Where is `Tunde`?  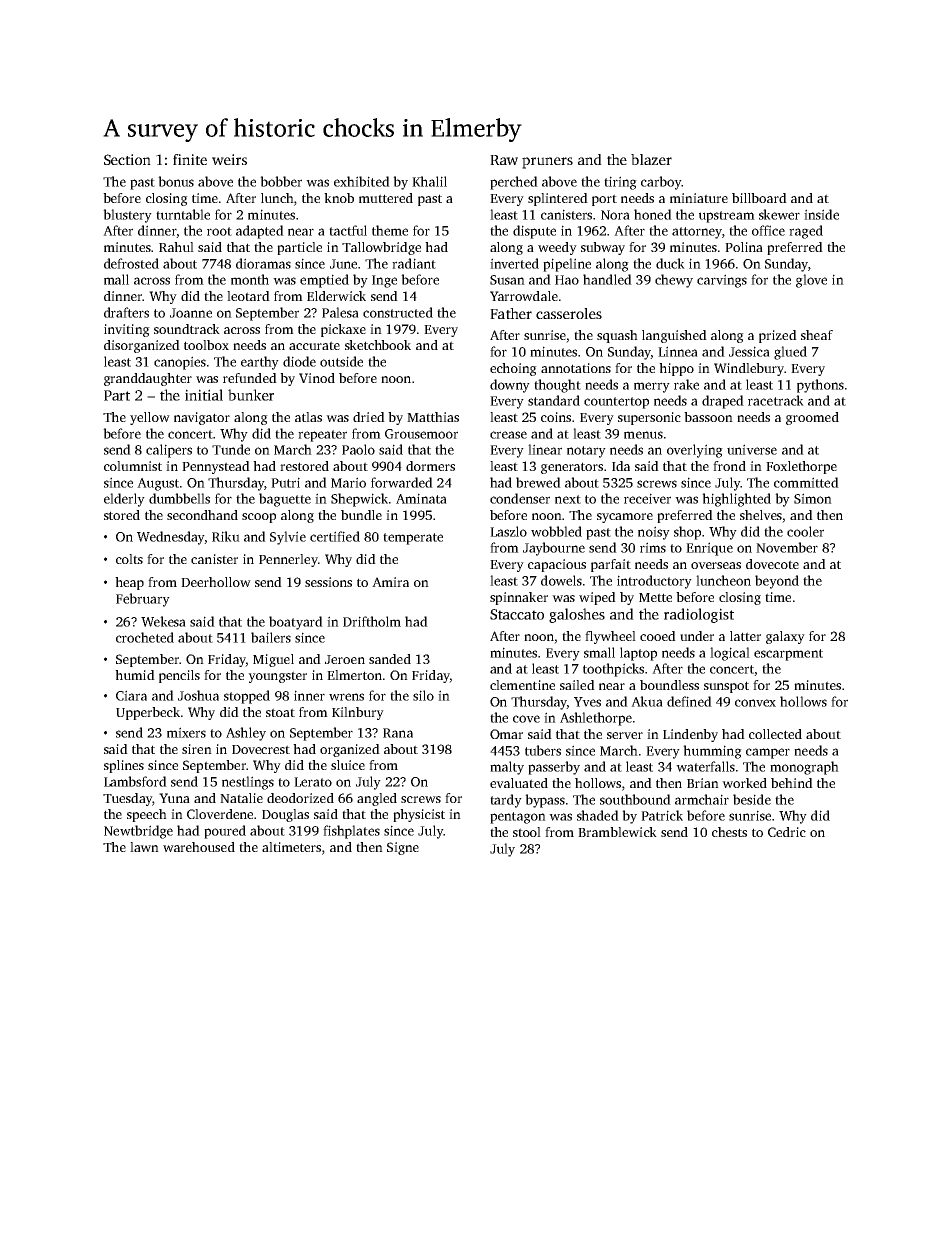 Tunde is located at coordinates (231, 449).
